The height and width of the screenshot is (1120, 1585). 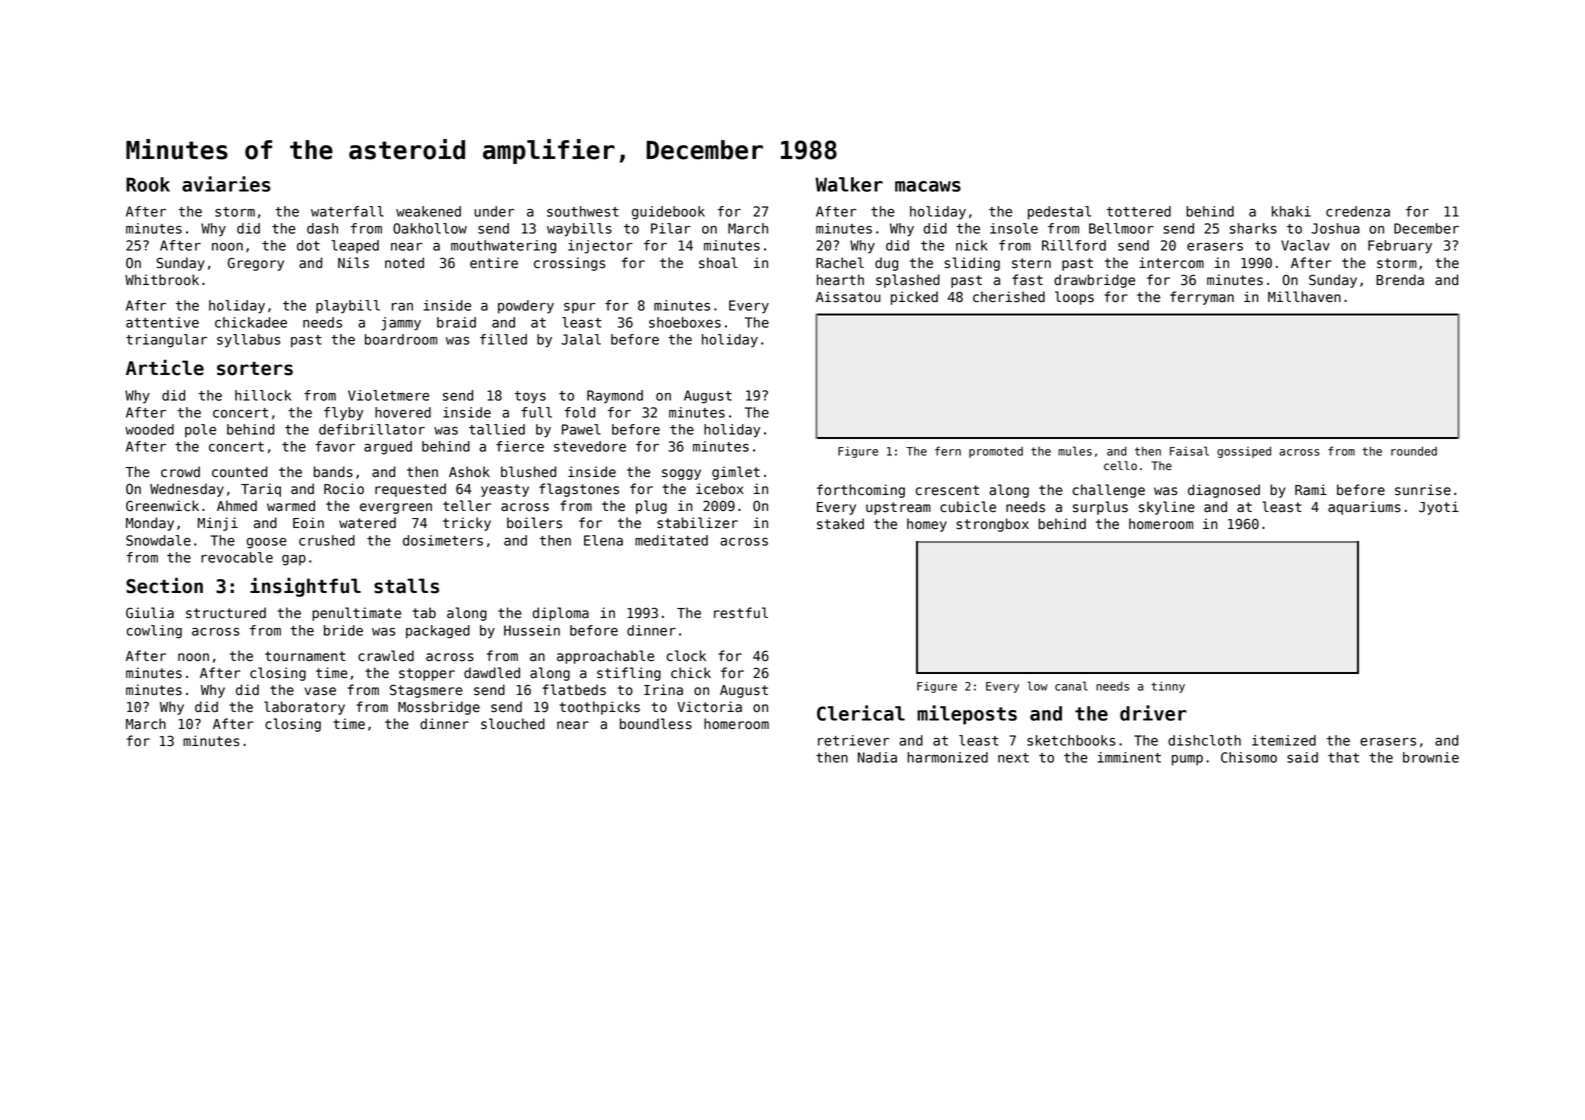 What do you see at coordinates (226, 184) in the screenshot?
I see `aviaries` at bounding box center [226, 184].
